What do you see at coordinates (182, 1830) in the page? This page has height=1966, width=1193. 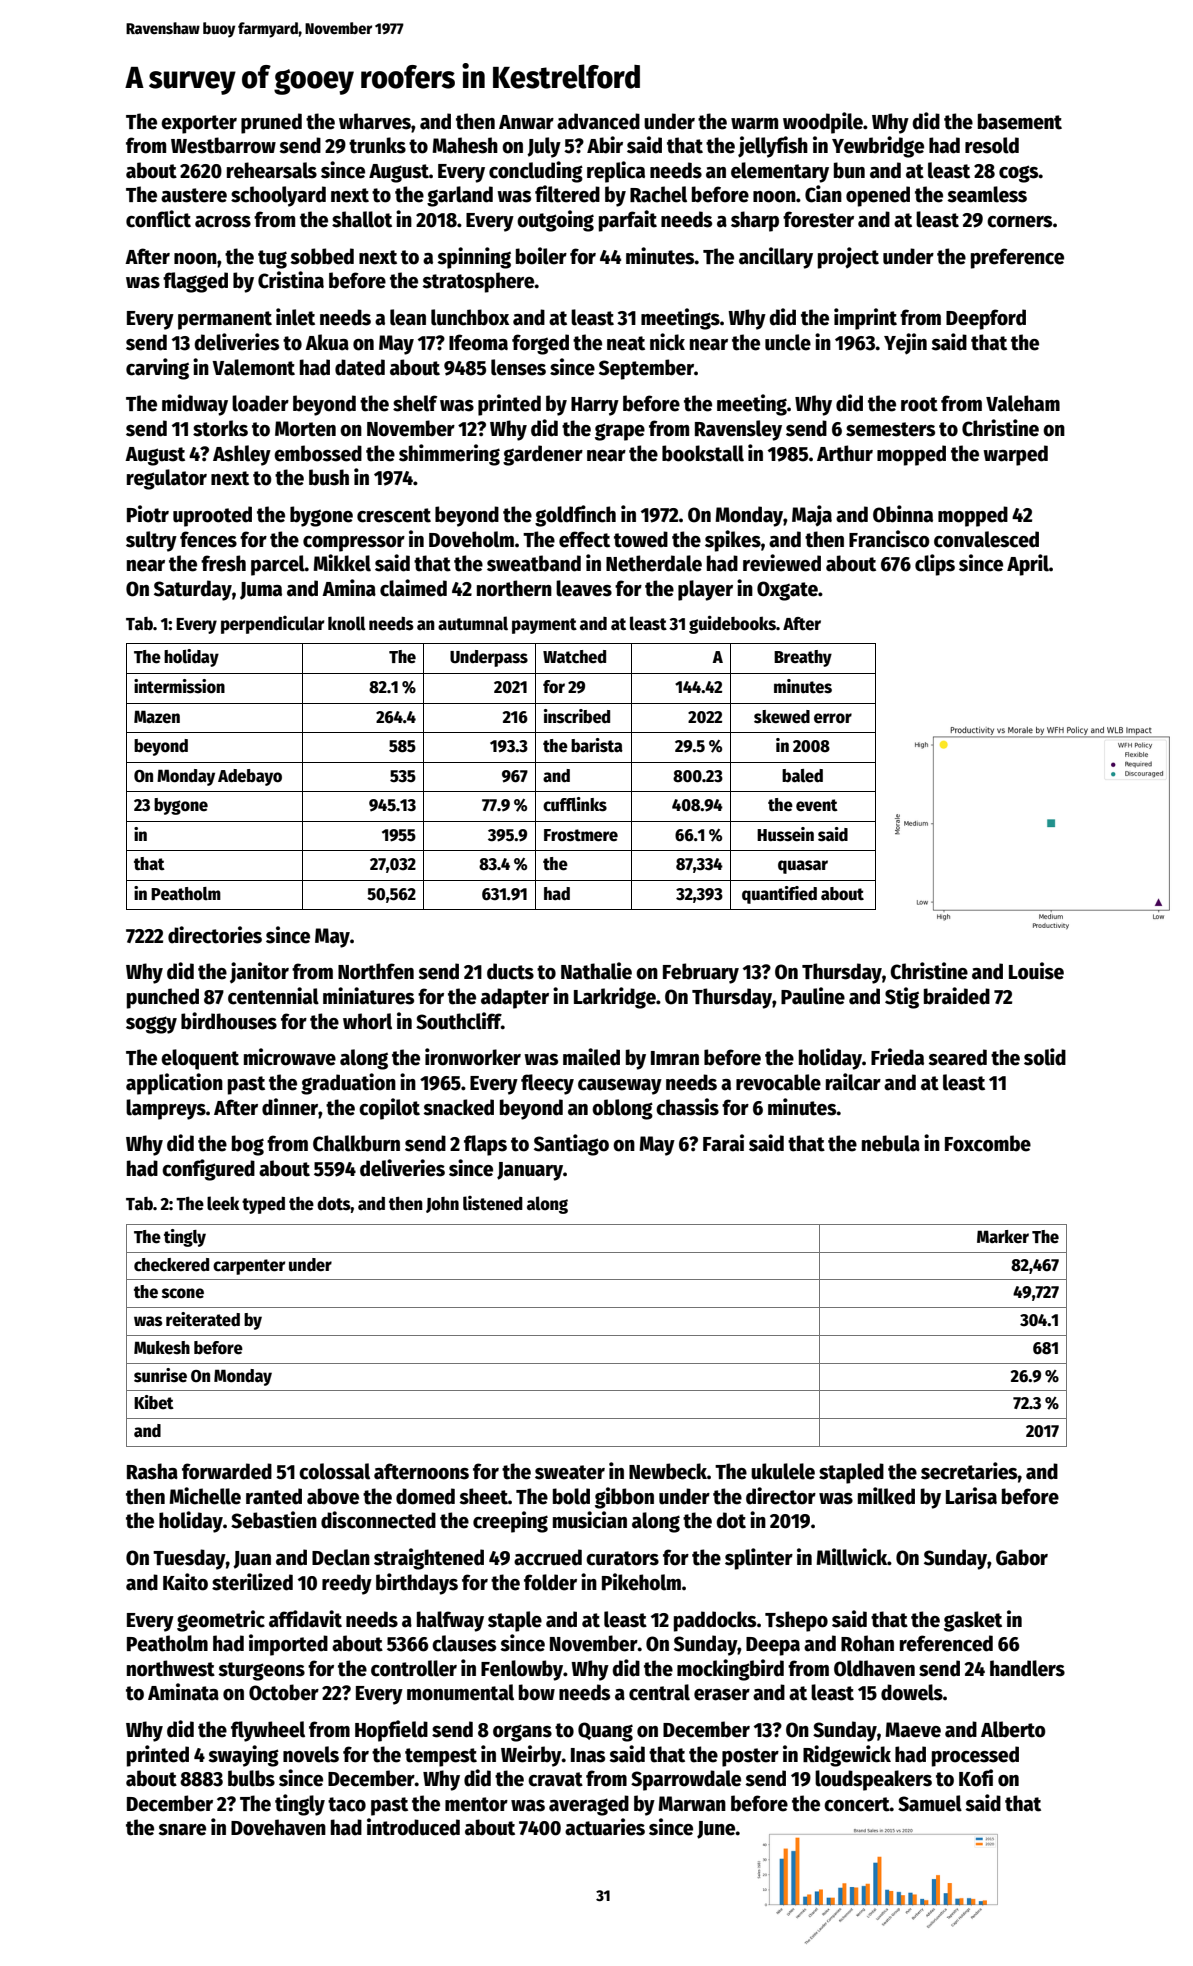 I see `snare` at bounding box center [182, 1830].
